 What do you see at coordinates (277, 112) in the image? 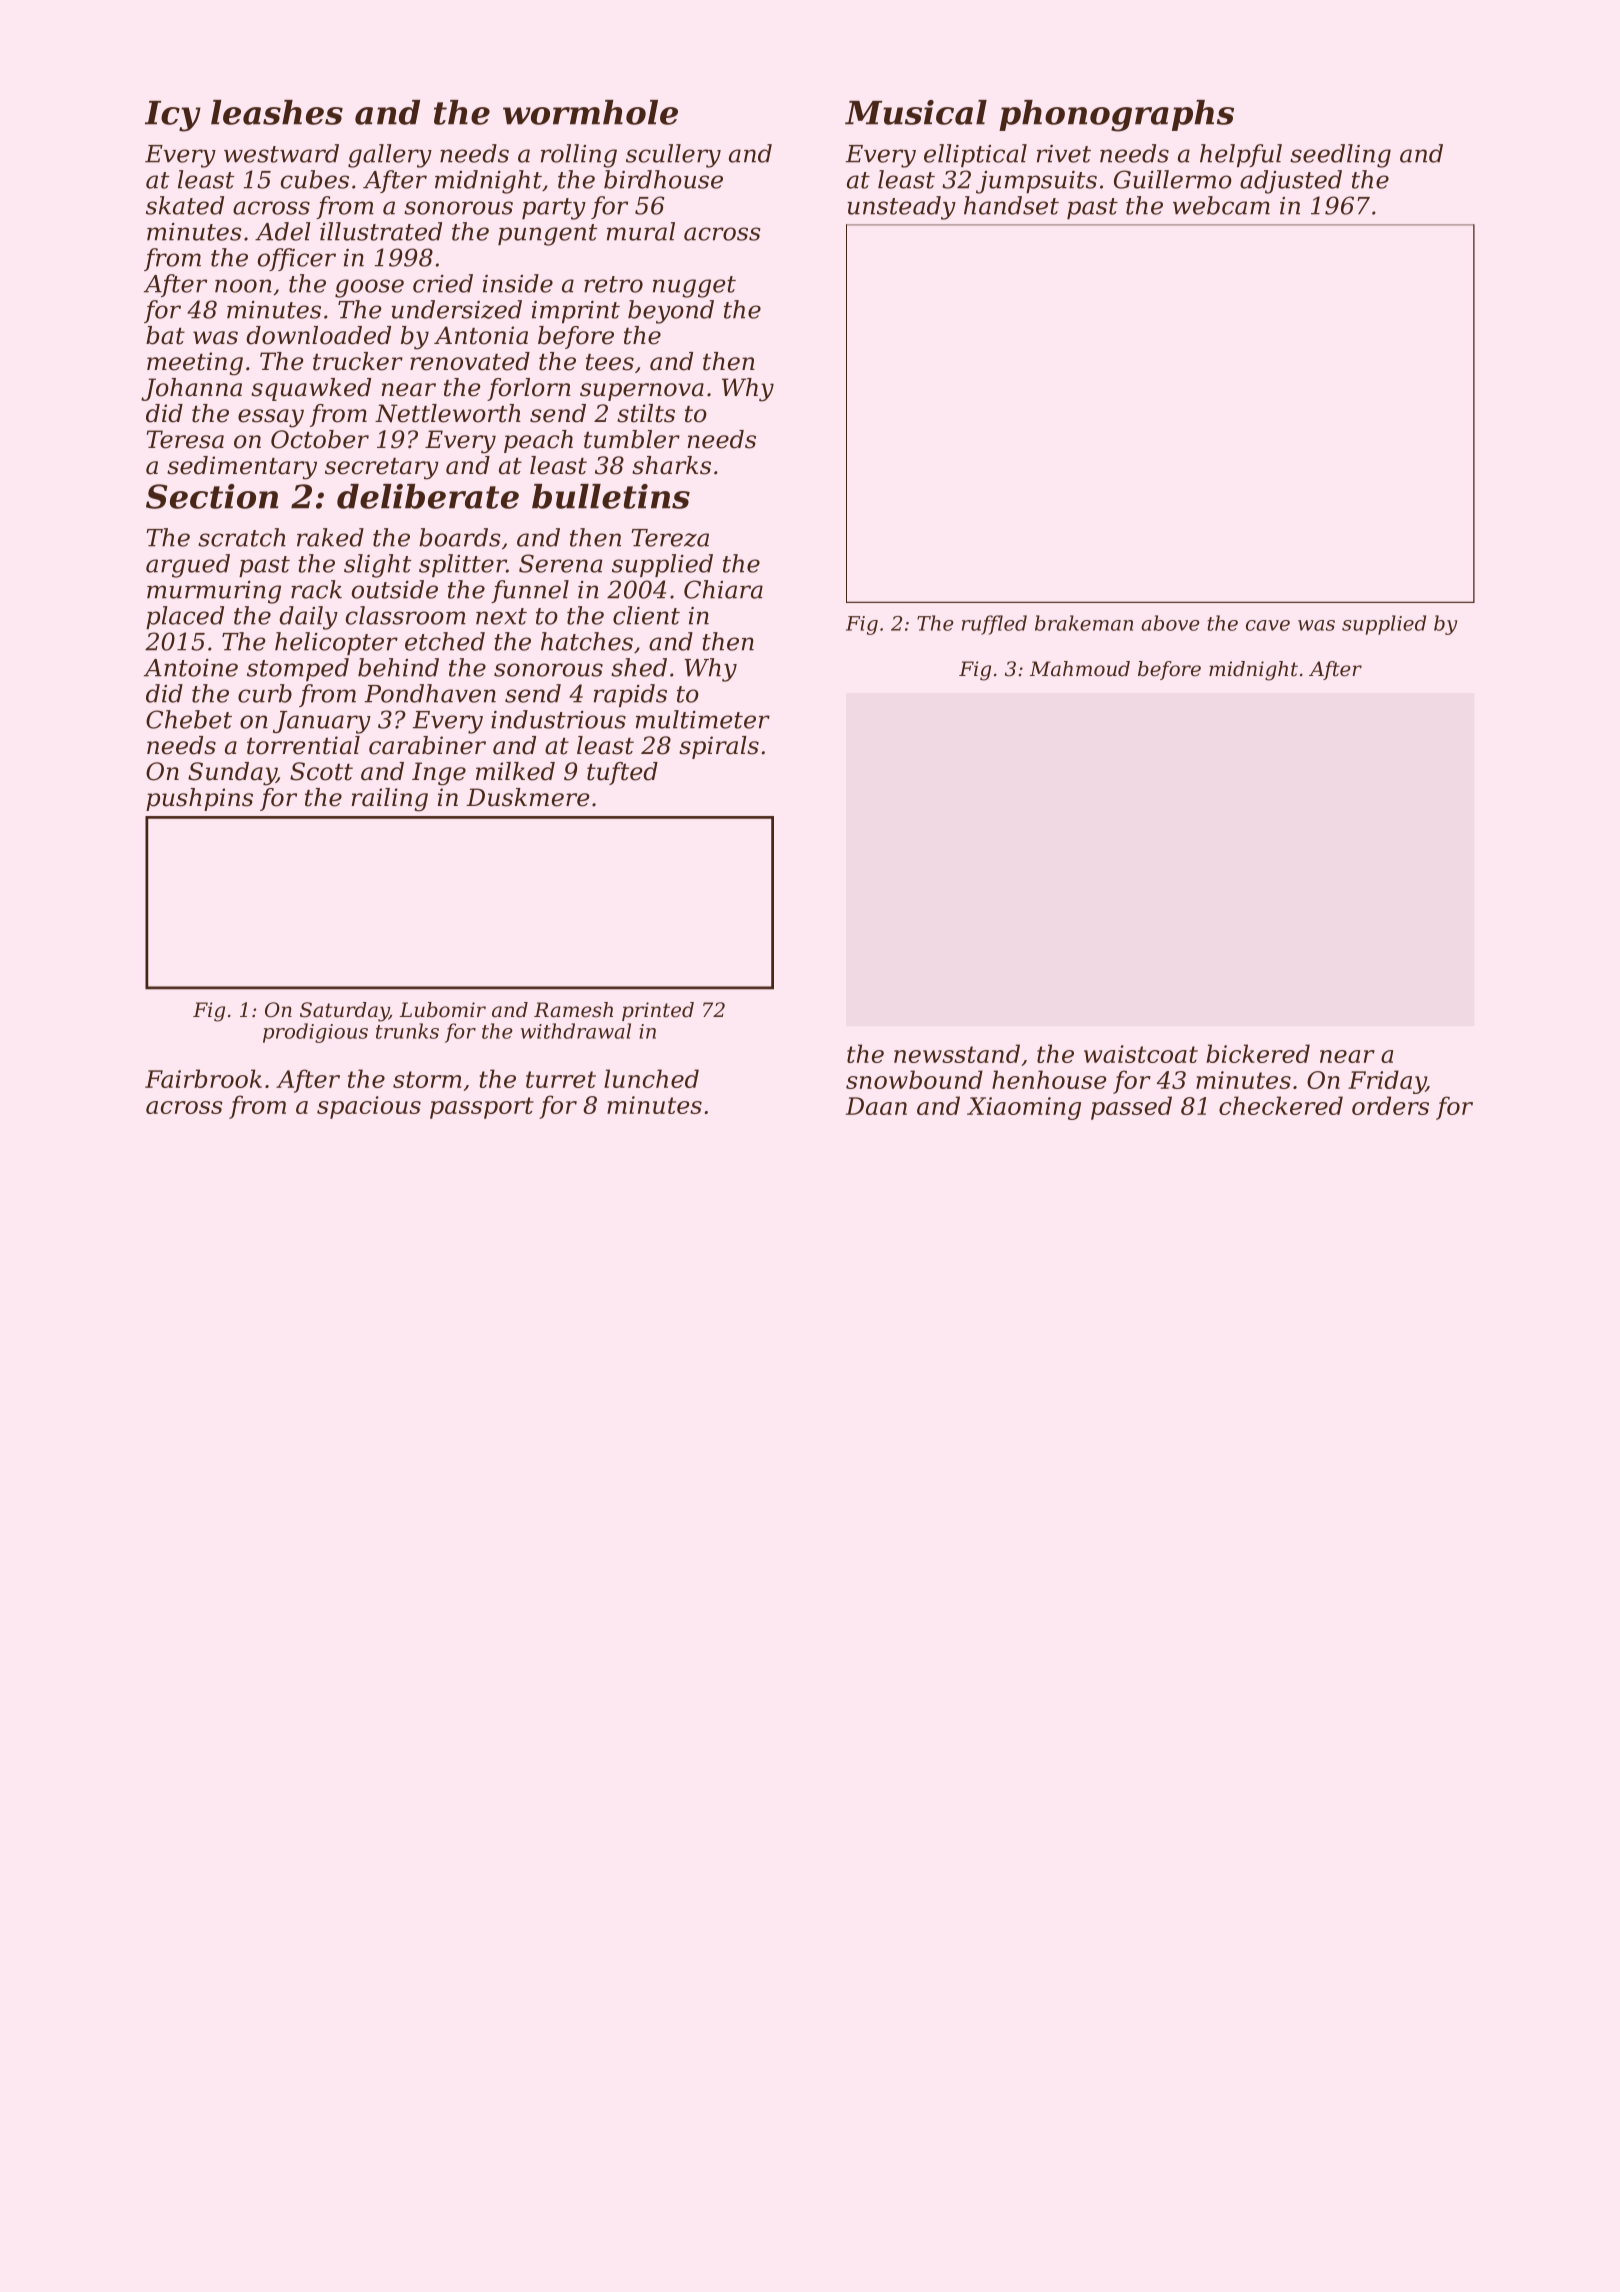
I see `leashes` at bounding box center [277, 112].
